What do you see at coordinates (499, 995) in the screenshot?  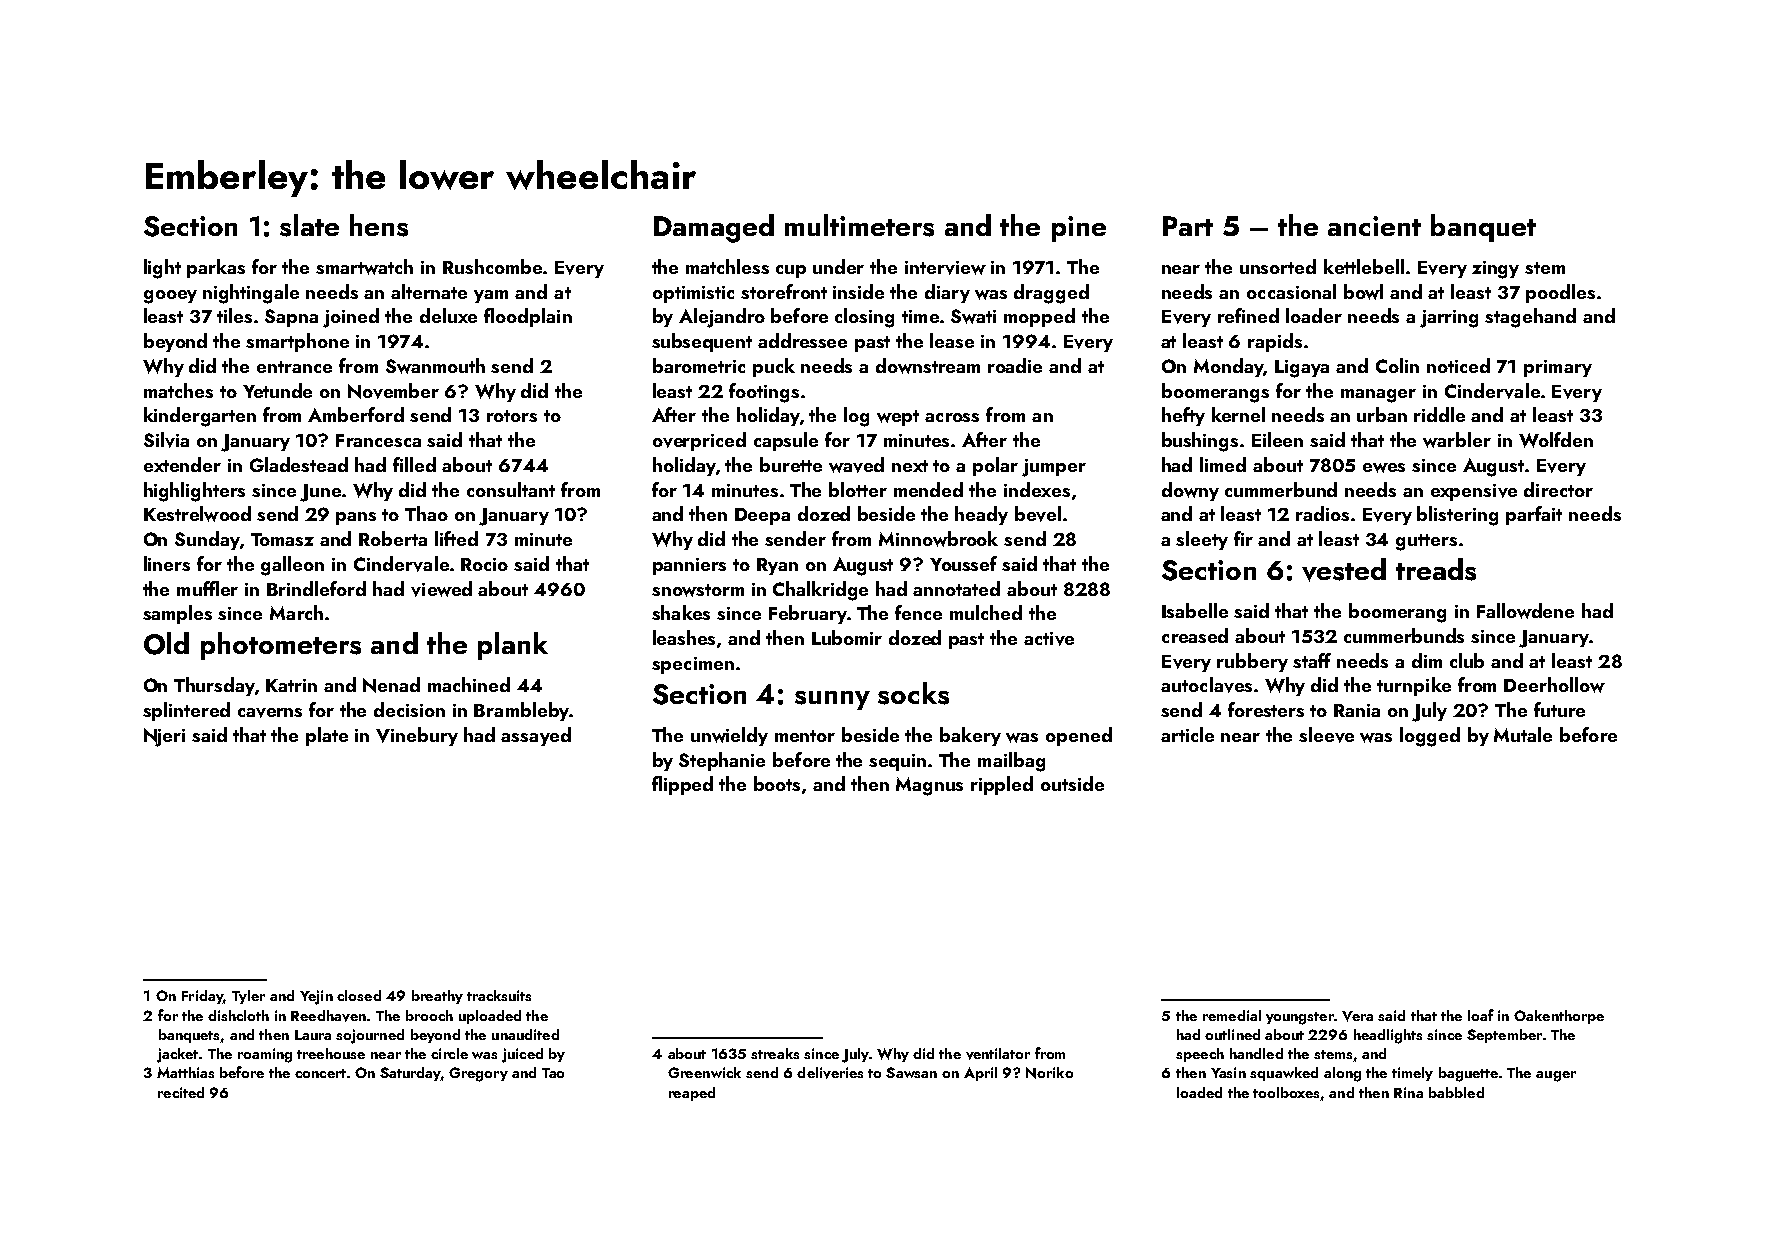 I see `tracksuits` at bounding box center [499, 995].
